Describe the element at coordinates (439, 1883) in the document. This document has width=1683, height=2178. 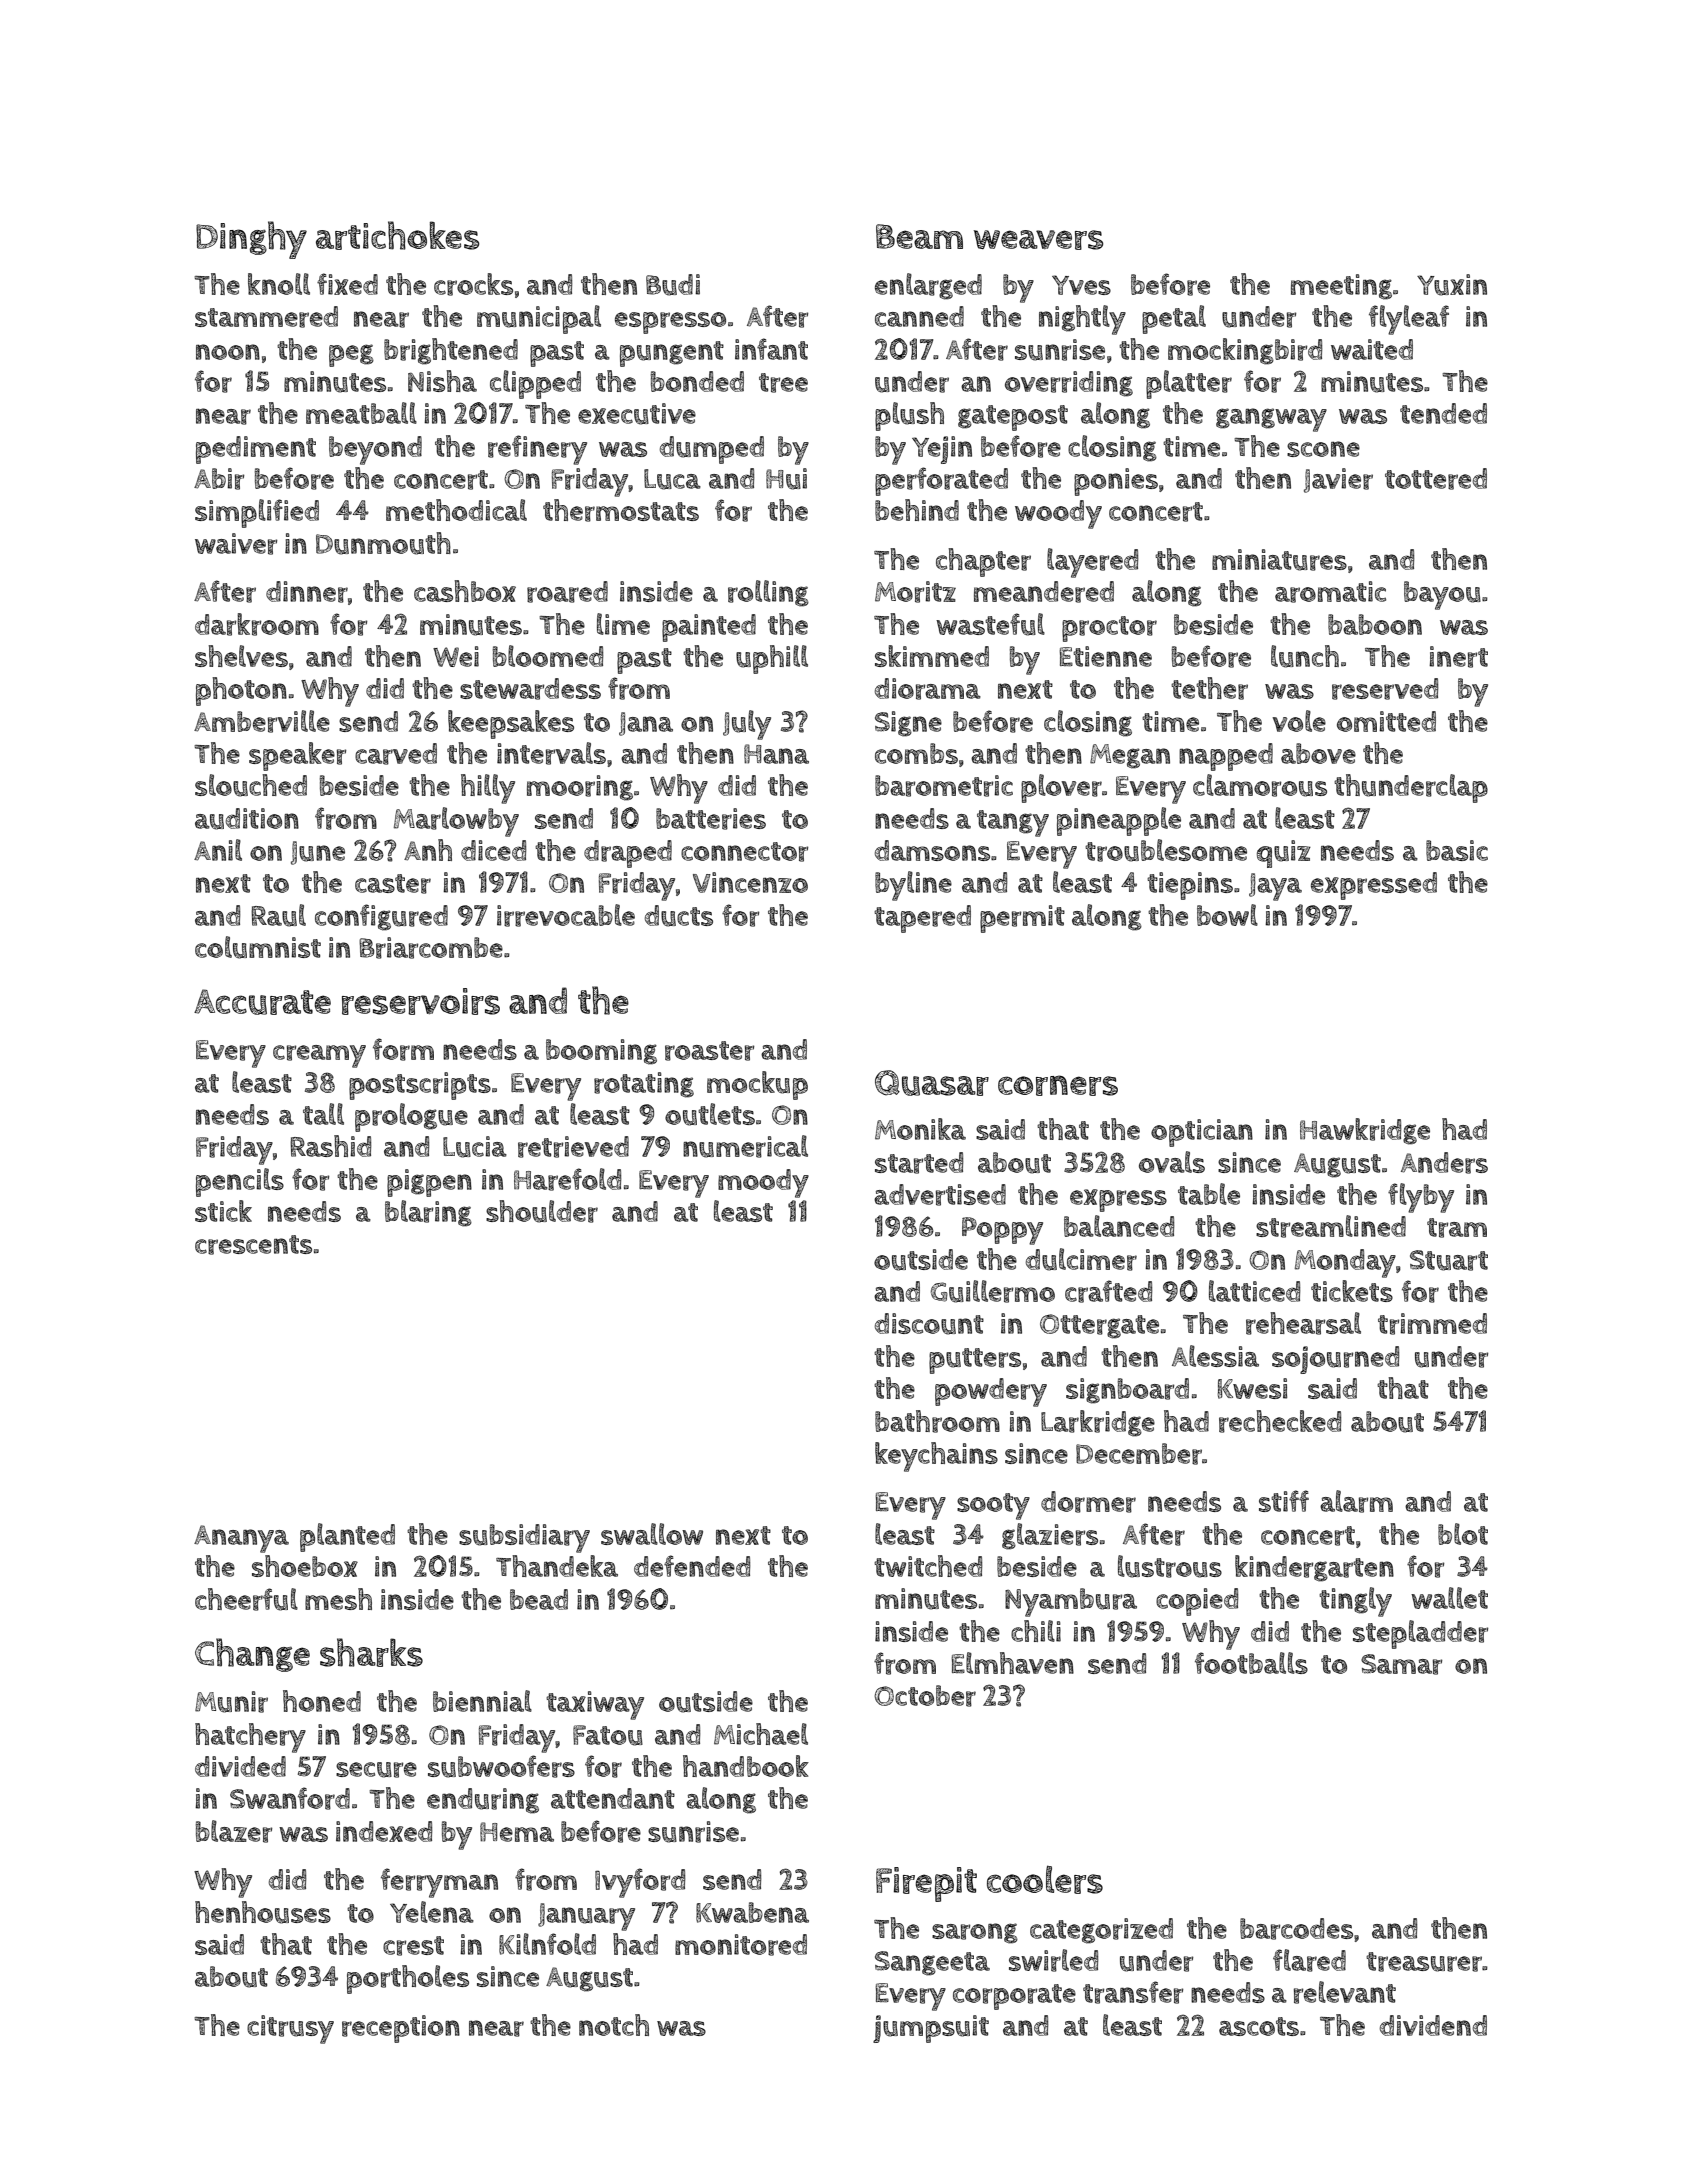
I see `ferryman` at that location.
